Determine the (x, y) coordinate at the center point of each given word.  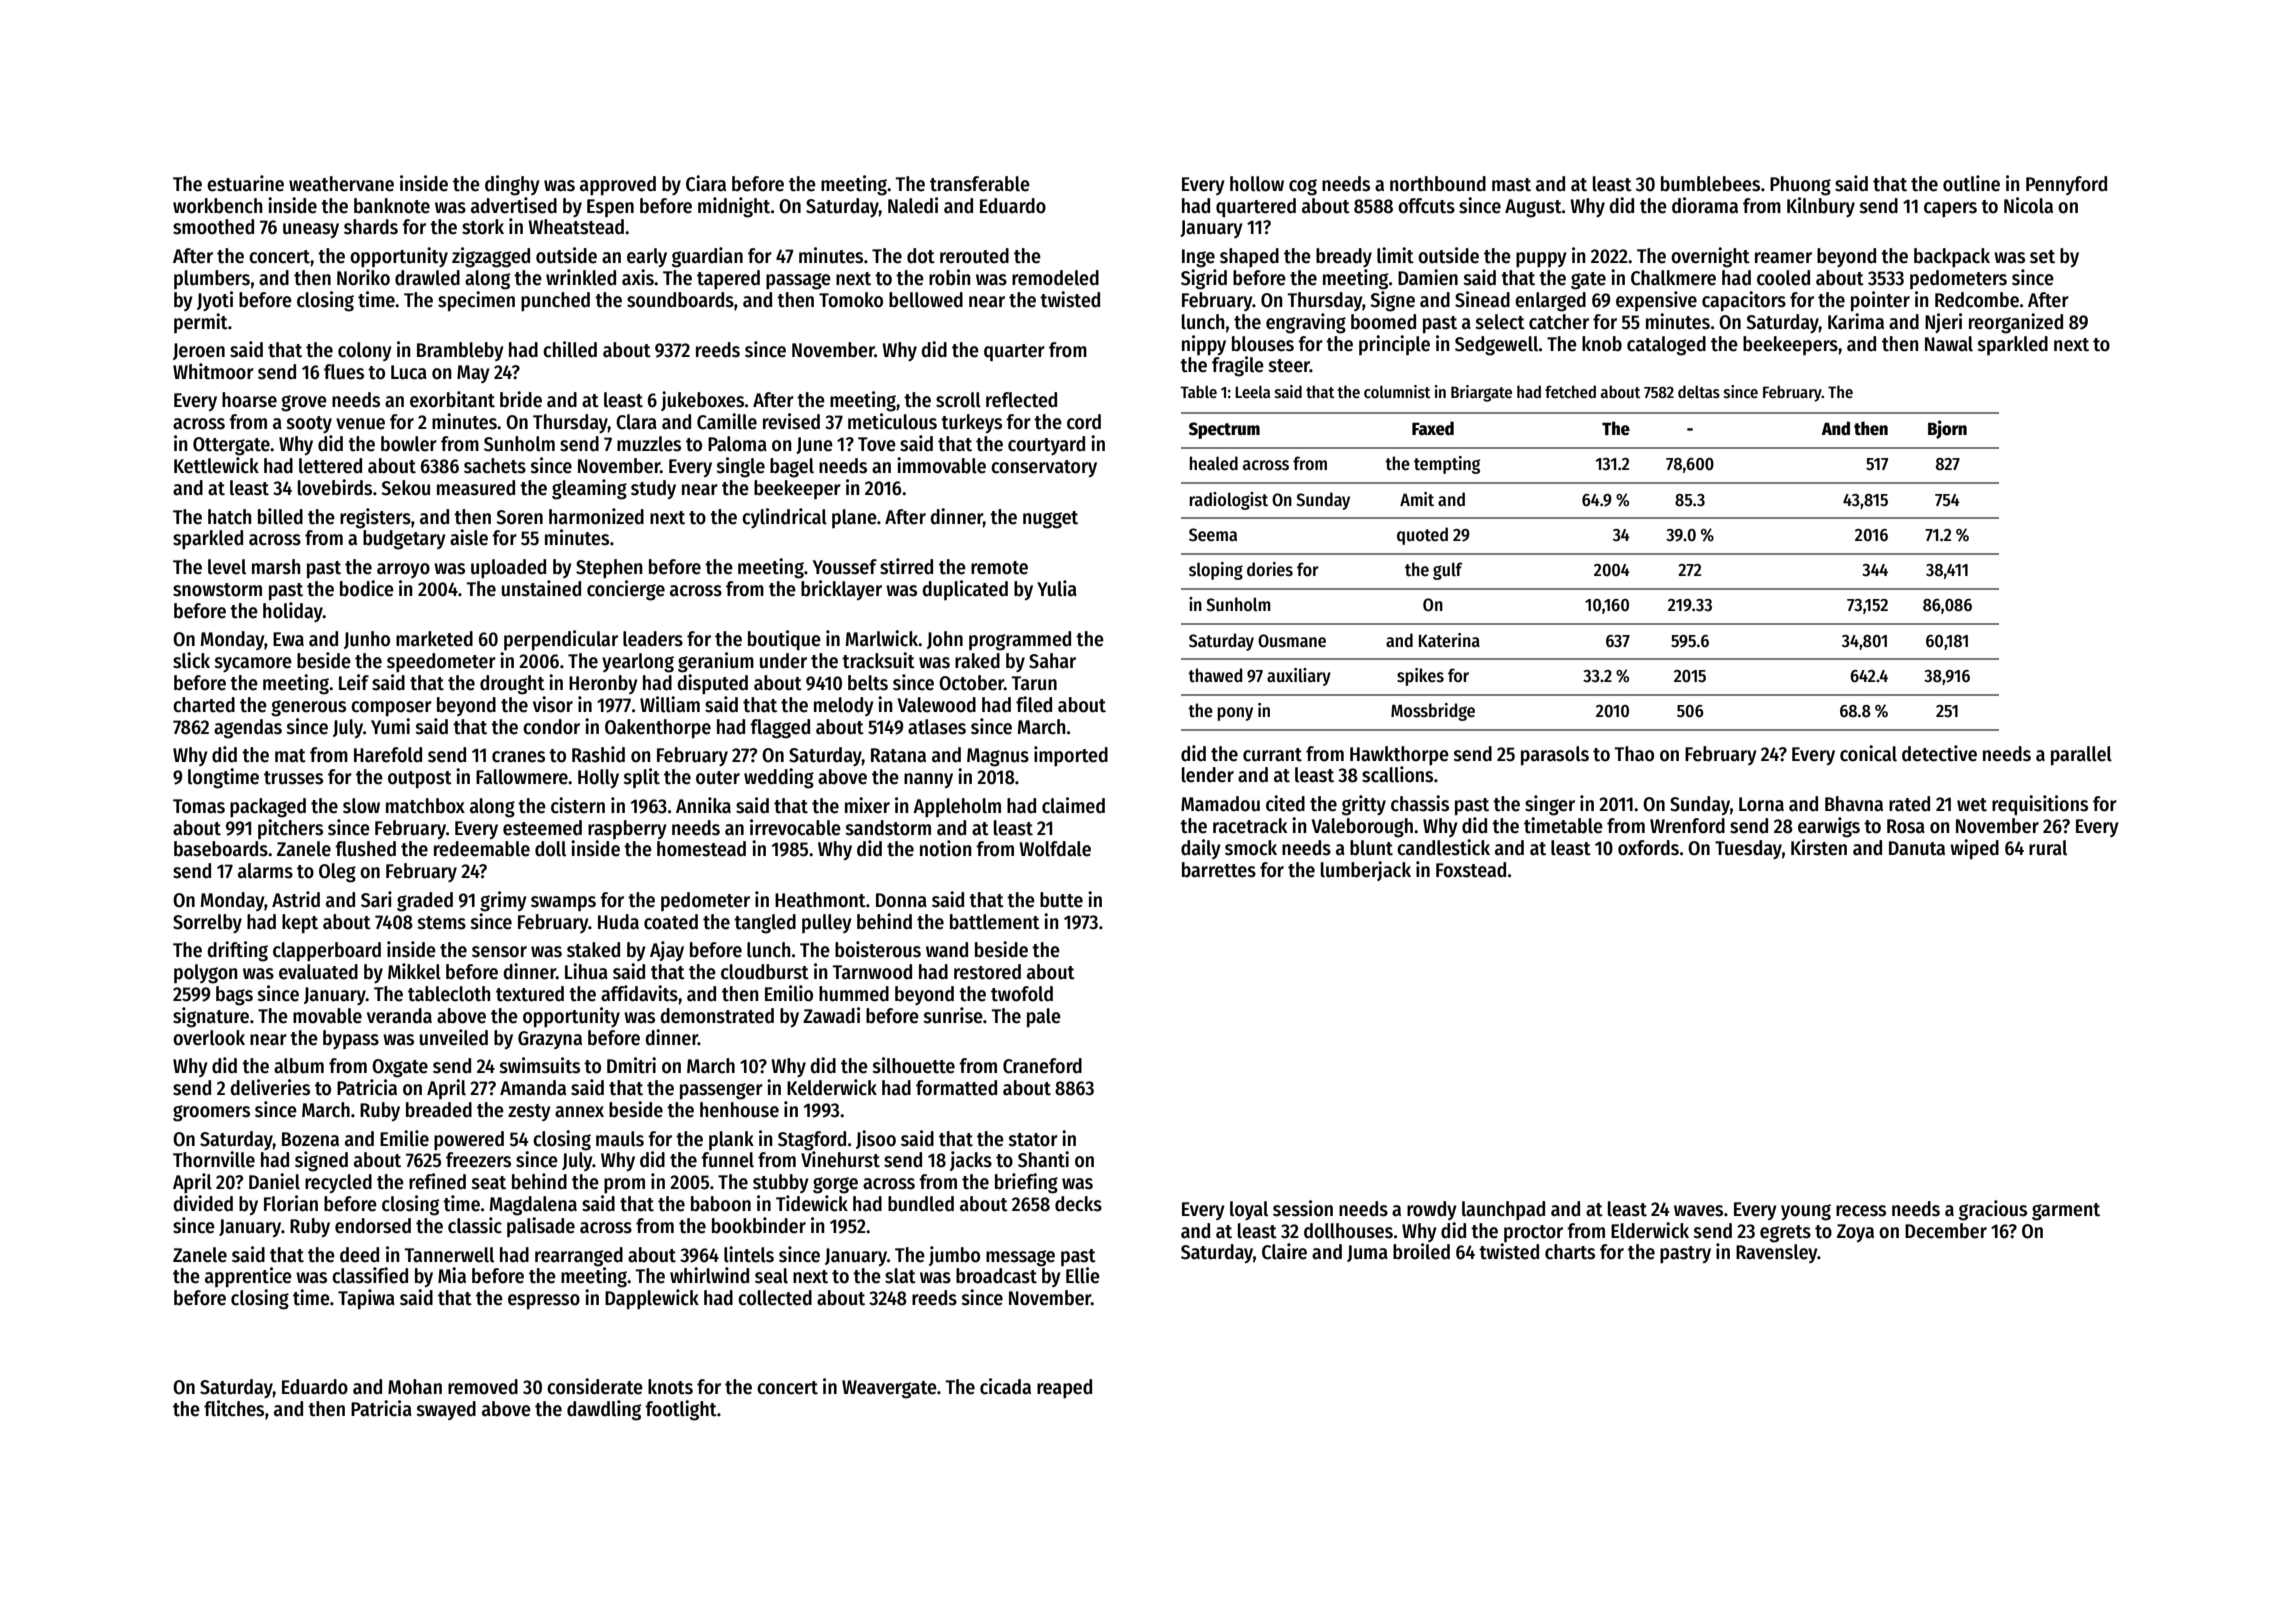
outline (1971, 183)
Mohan (415, 1387)
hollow (1257, 184)
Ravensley (1777, 1253)
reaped (1064, 1389)
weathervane (341, 184)
